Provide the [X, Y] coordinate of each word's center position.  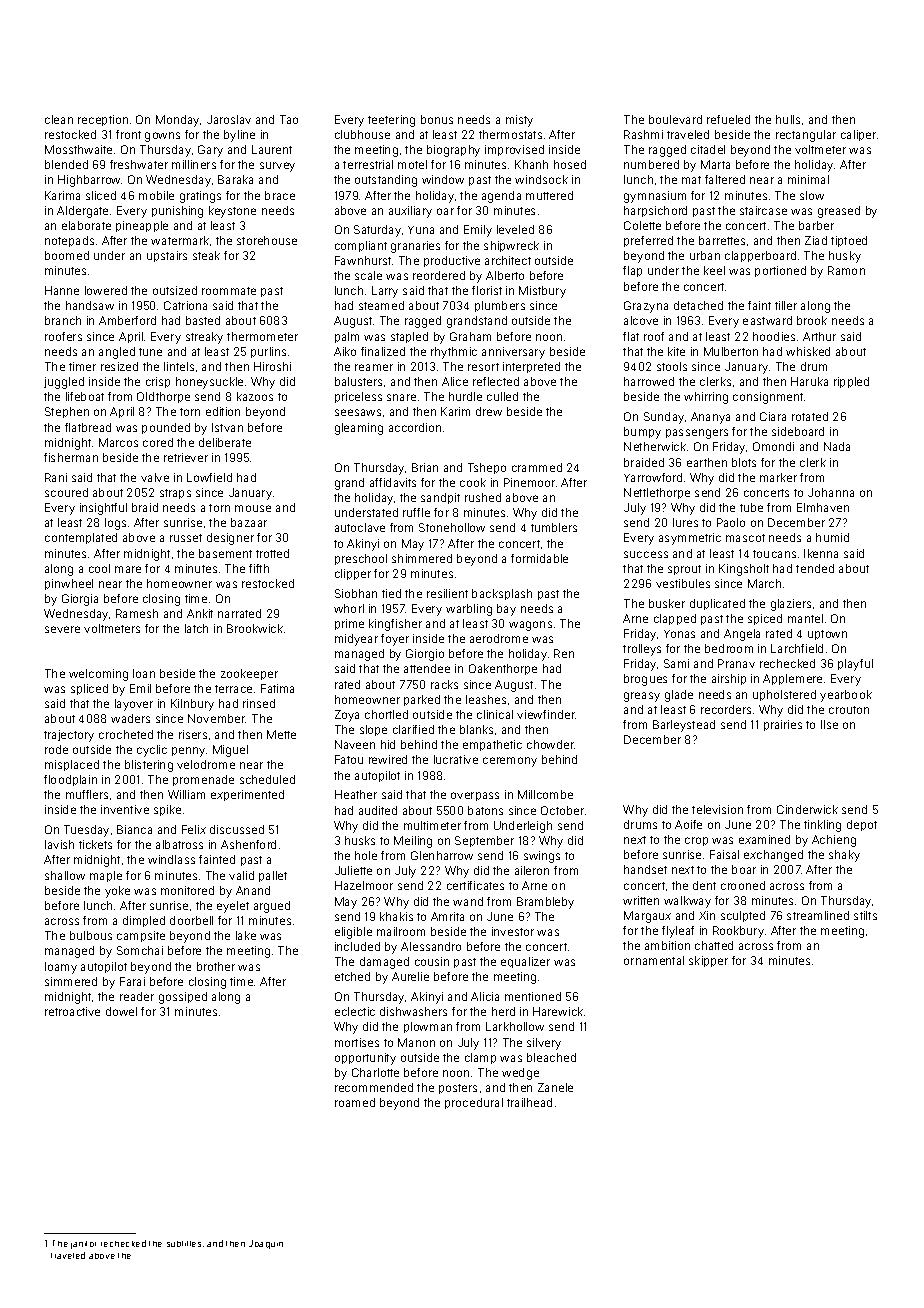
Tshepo [487, 468]
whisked [808, 351]
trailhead [529, 1102]
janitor [83, 1245]
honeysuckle [209, 383]
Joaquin [266, 1244]
